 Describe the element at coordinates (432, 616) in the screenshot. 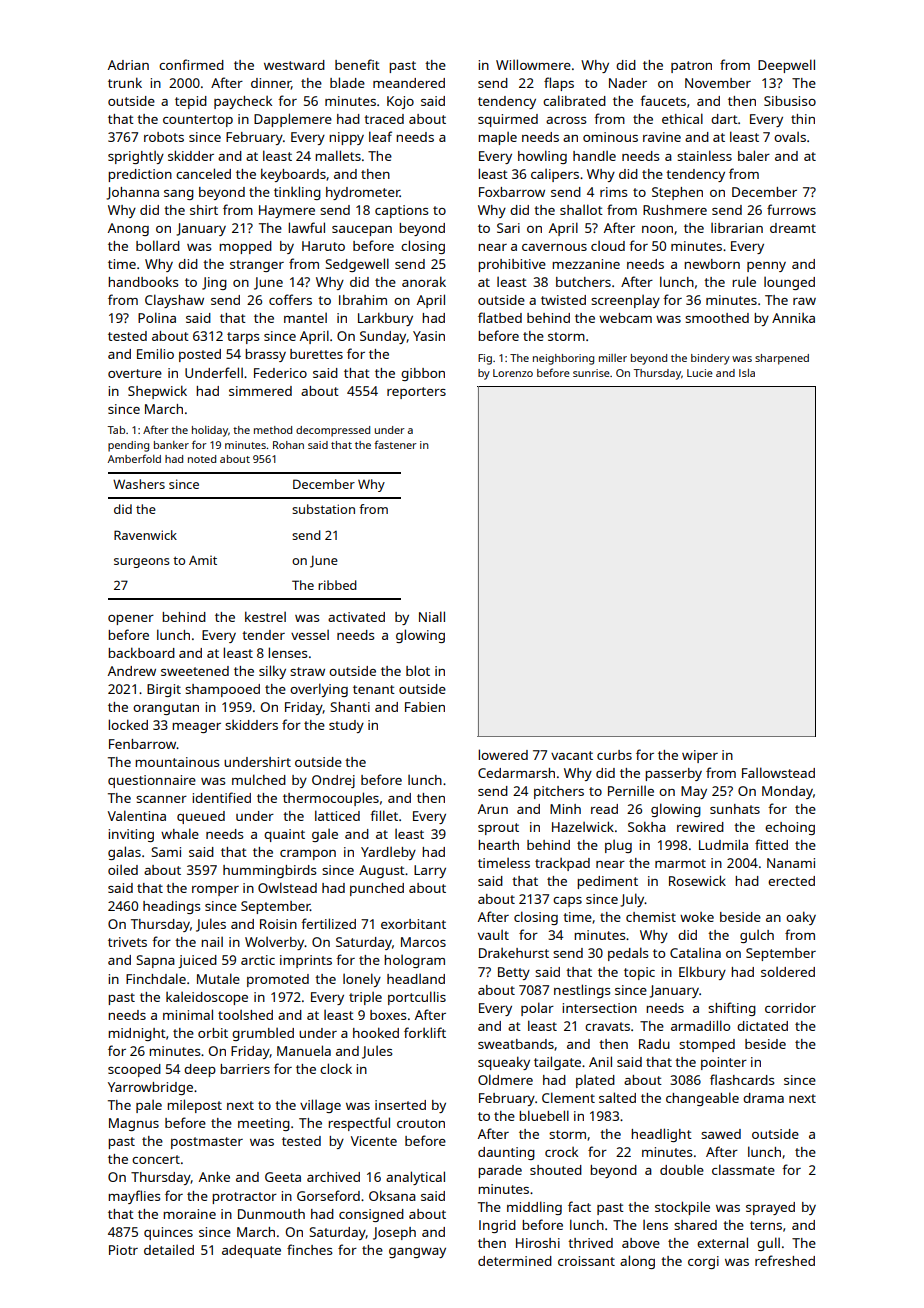

I see `Niall` at that location.
